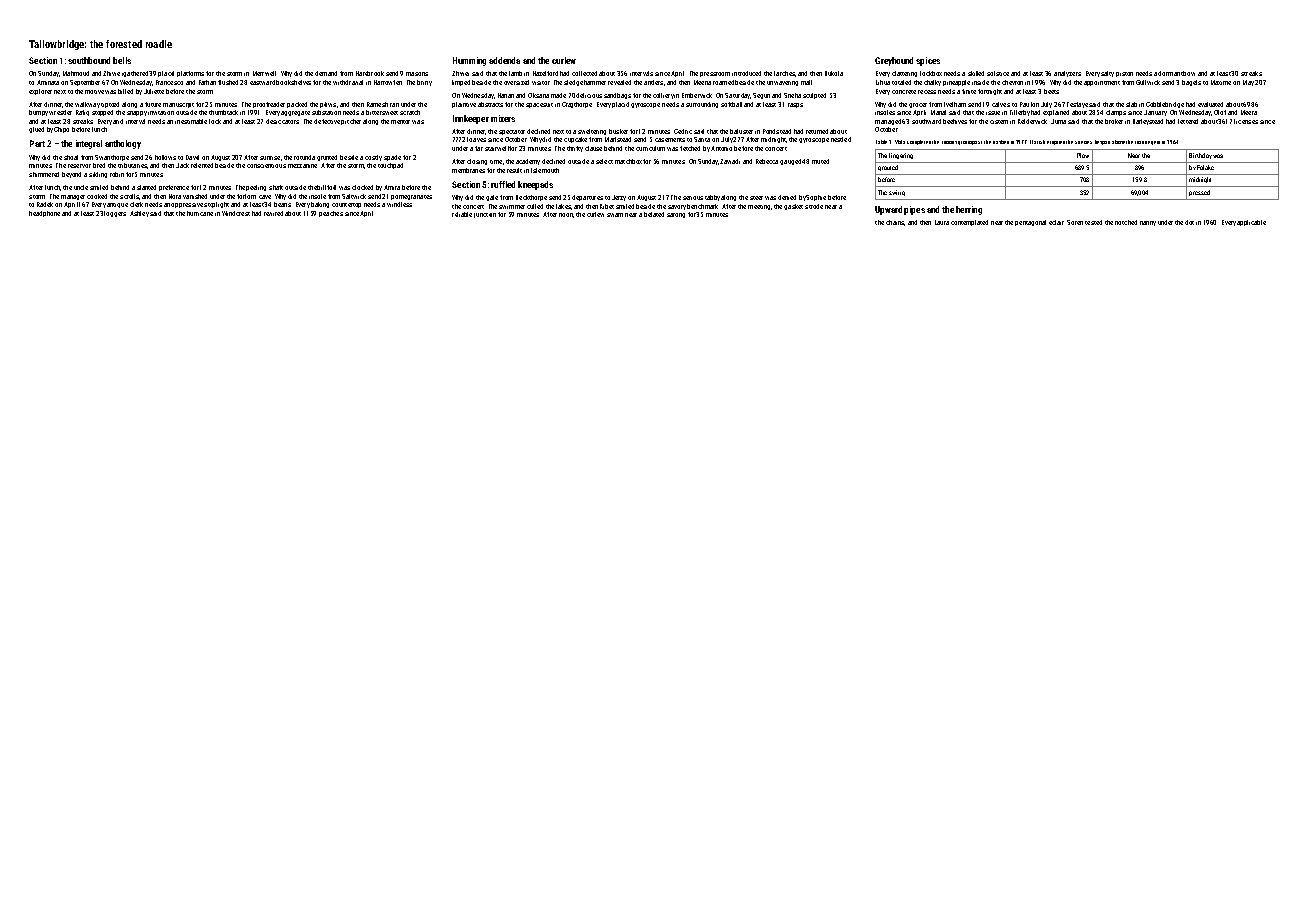 The height and width of the screenshot is (924, 1308). I want to click on stairwell, so click(497, 148).
